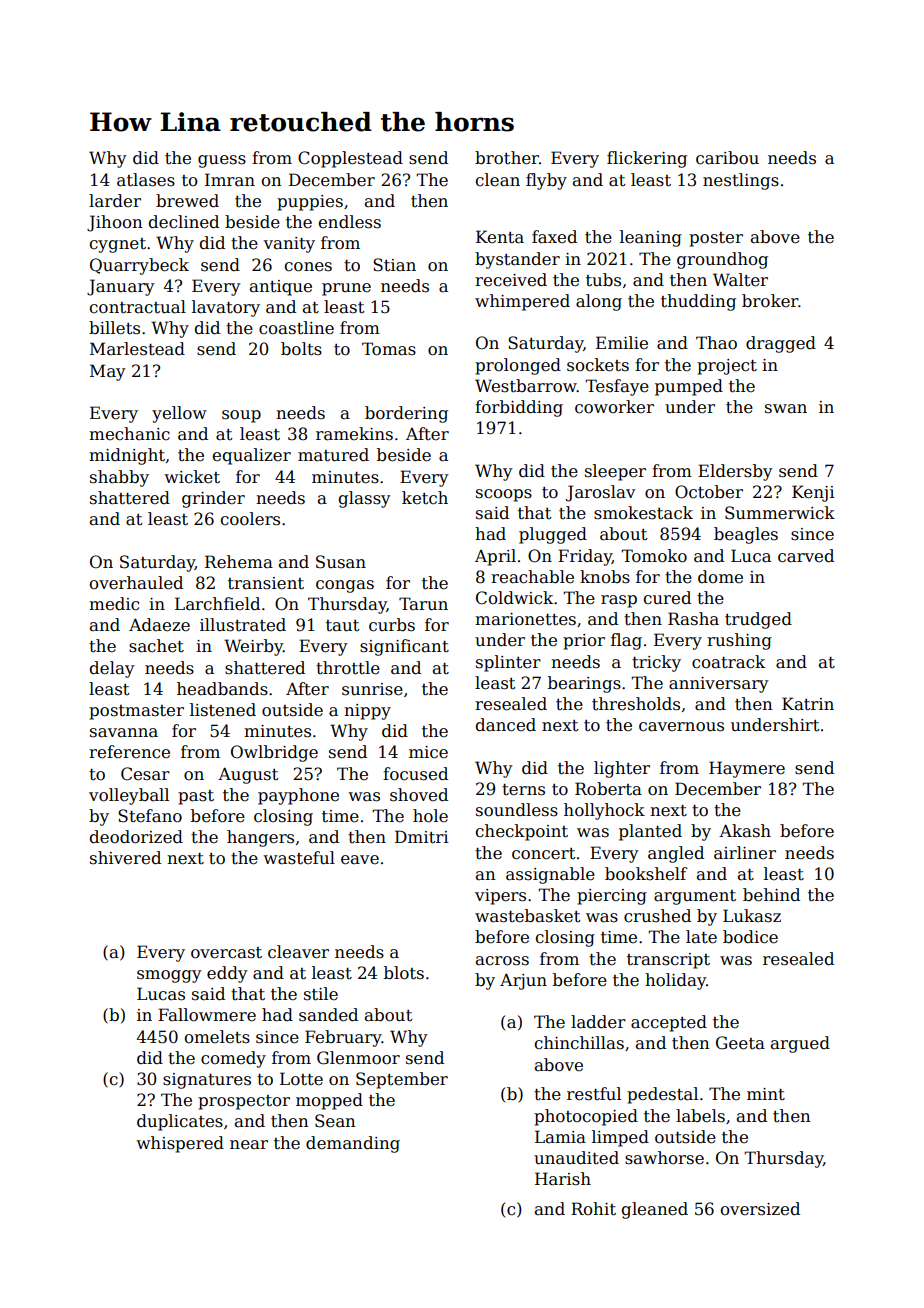 The image size is (924, 1308). I want to click on late, so click(701, 937).
